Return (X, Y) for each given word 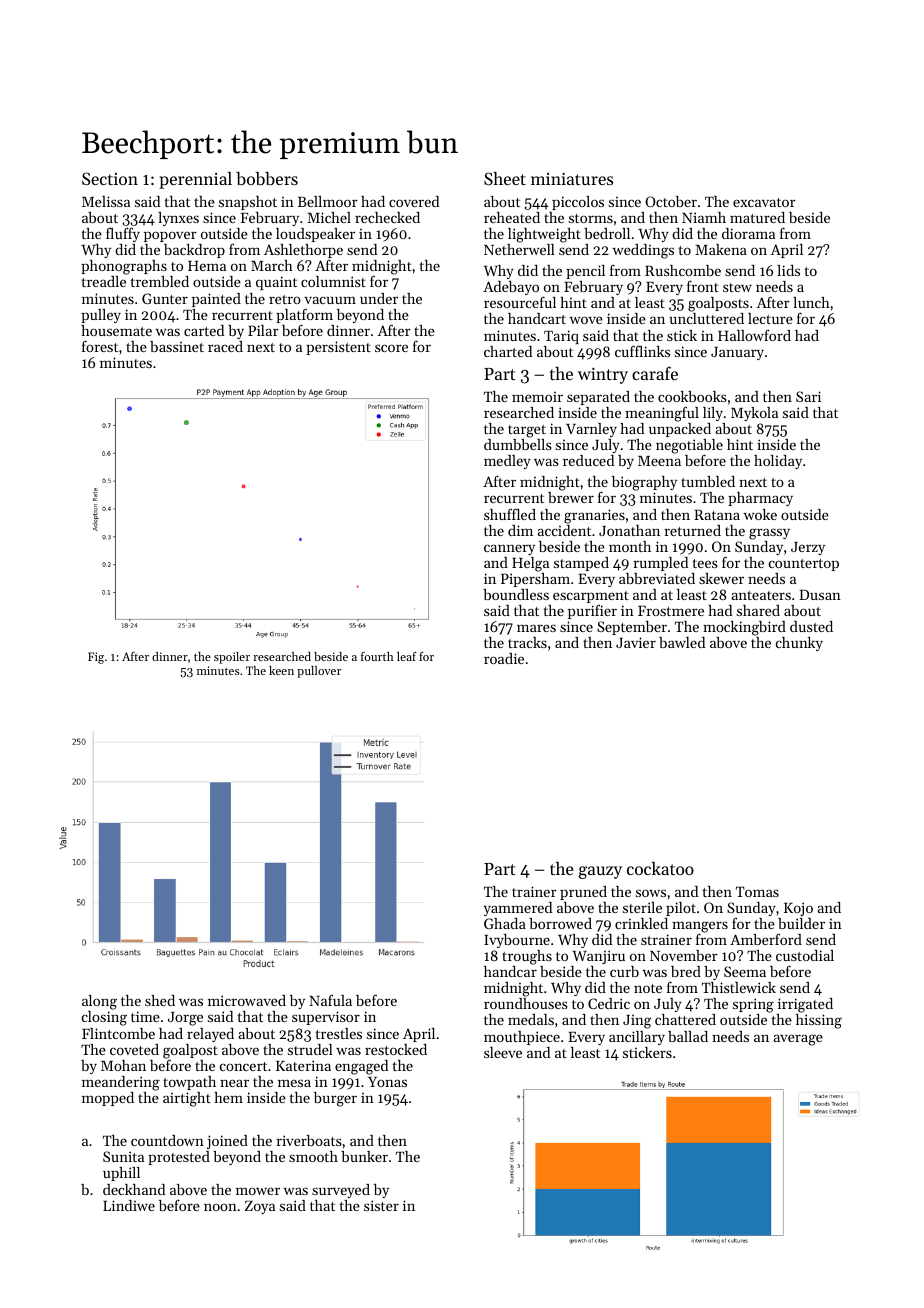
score (391, 348)
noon (220, 1207)
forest (100, 346)
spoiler (232, 658)
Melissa (106, 201)
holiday (778, 462)
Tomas (757, 892)
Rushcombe (683, 270)
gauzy (600, 872)
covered (414, 201)
